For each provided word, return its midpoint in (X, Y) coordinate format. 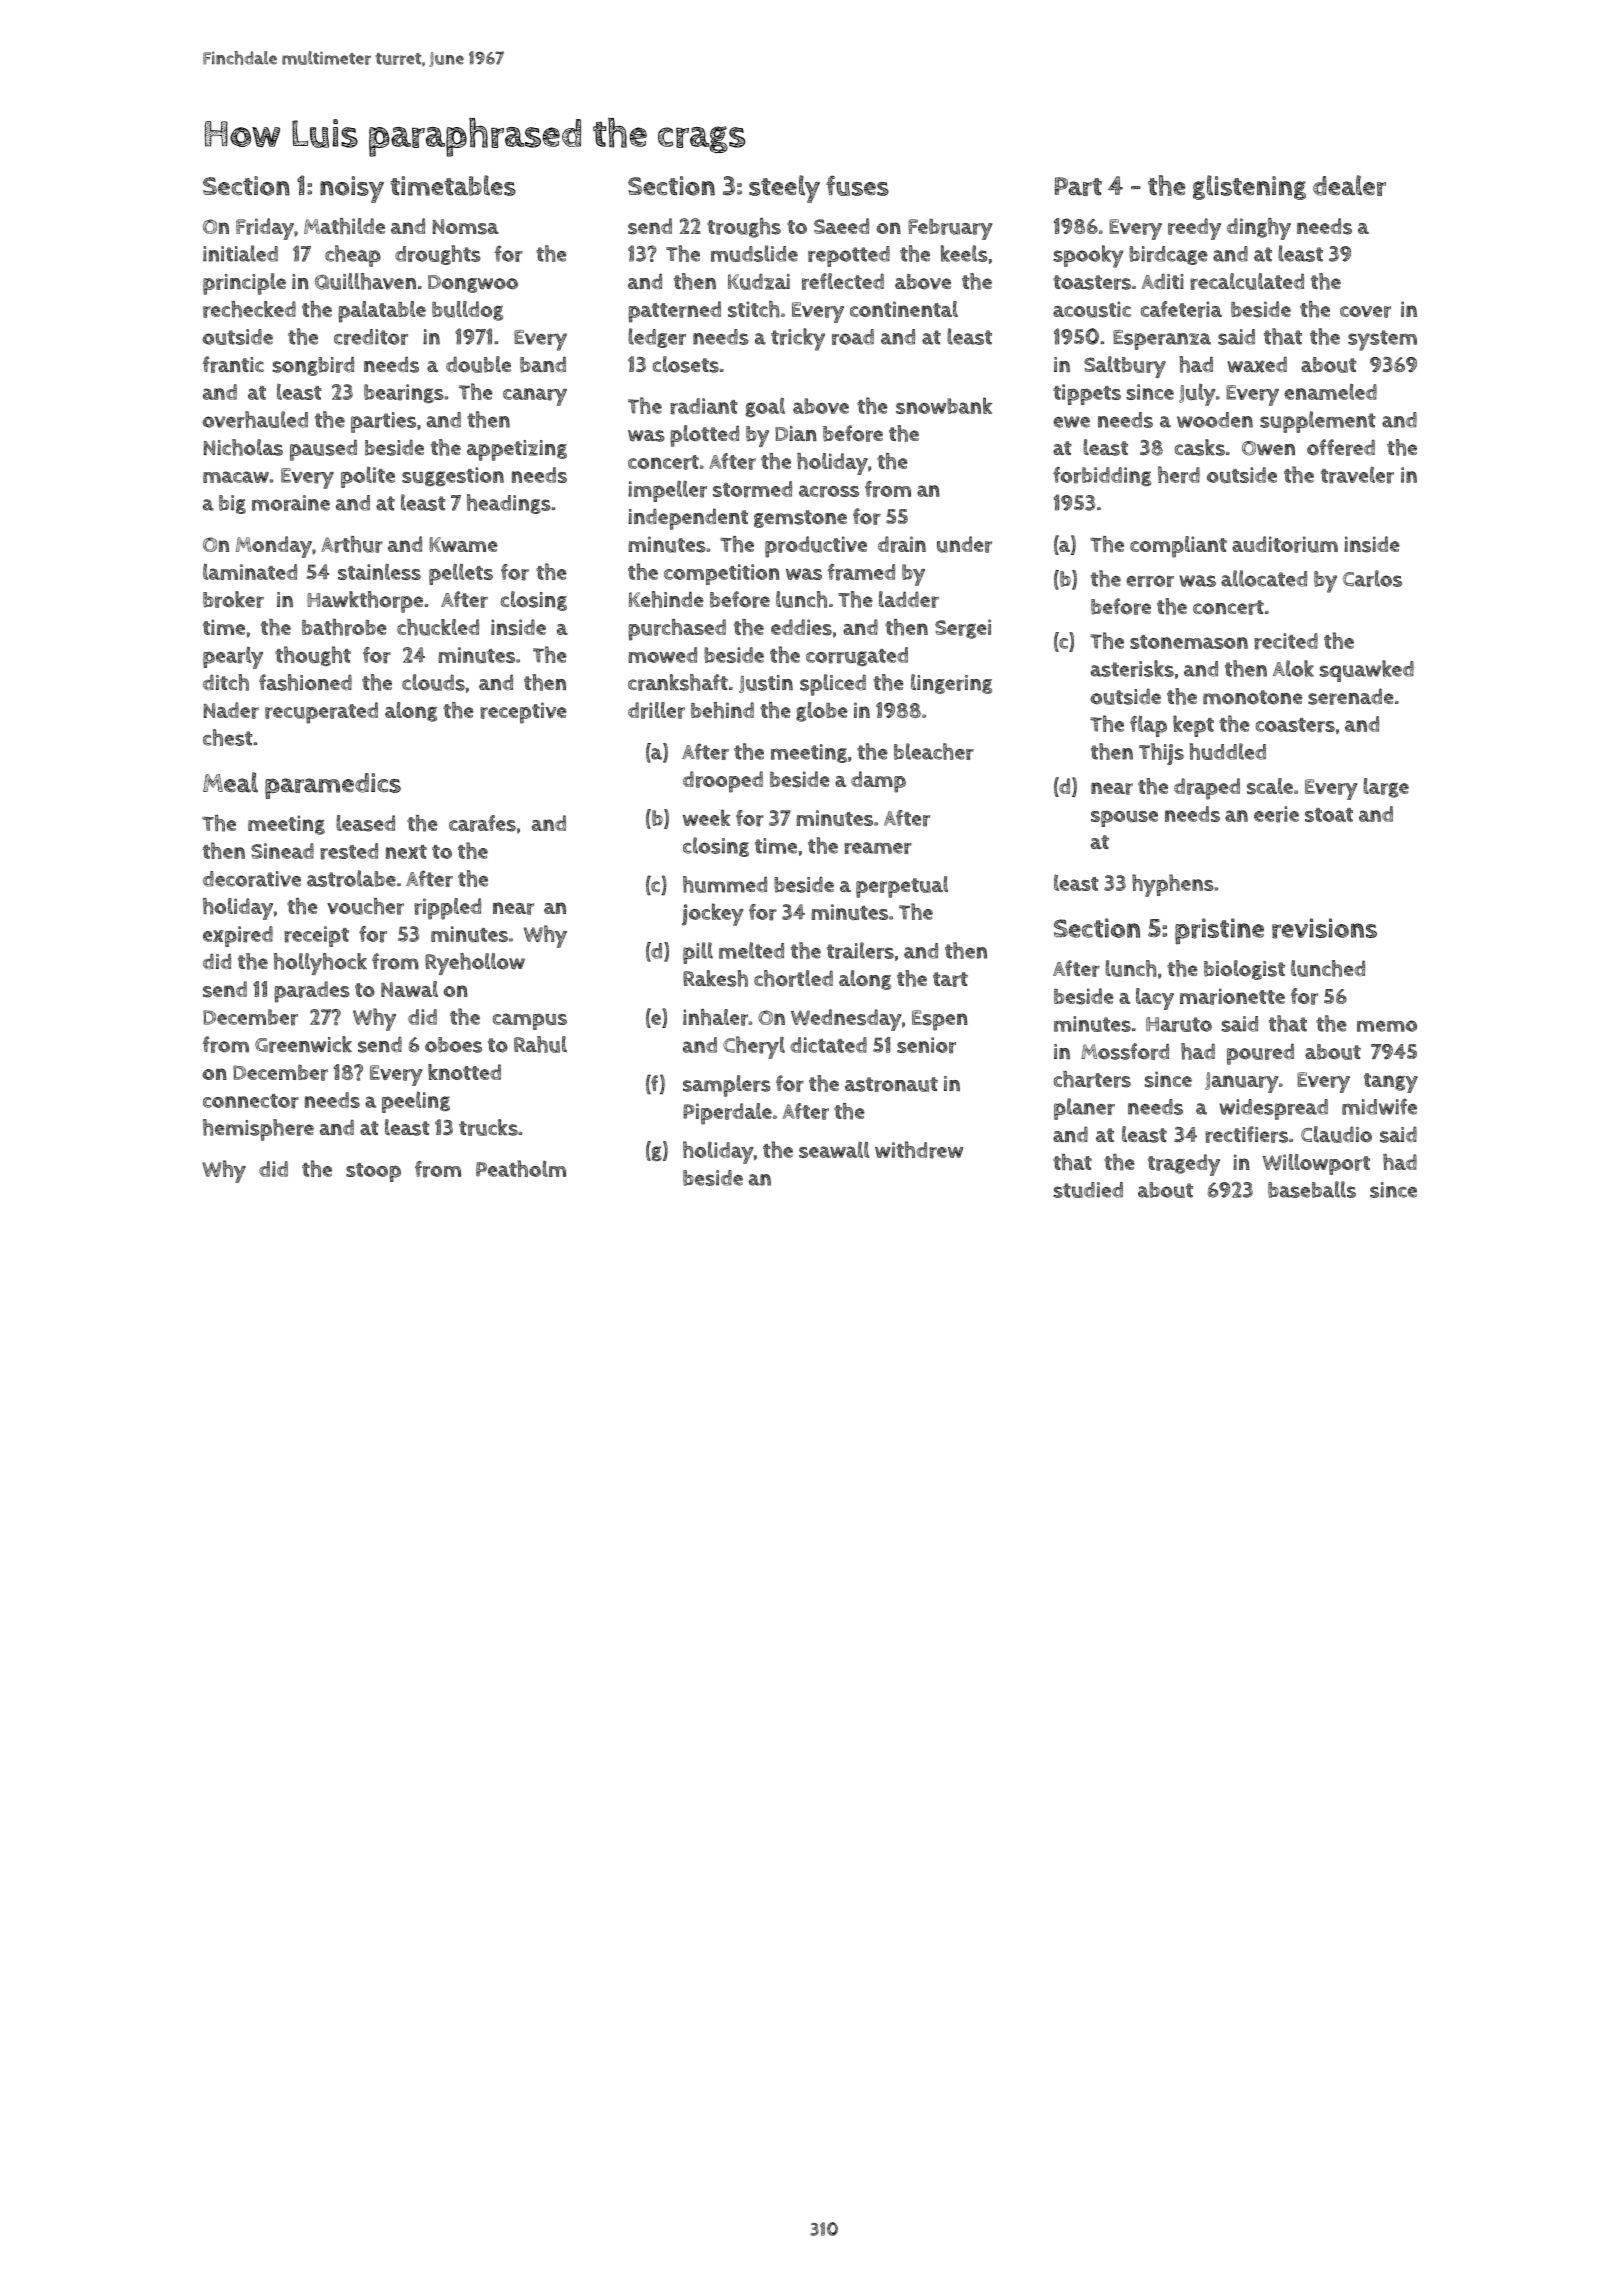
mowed (662, 655)
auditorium (1285, 544)
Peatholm (521, 1168)
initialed (240, 253)
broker (233, 599)
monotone (1253, 697)
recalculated (1247, 281)
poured (1260, 1054)
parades (312, 992)
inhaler (715, 1017)
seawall (834, 1149)
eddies (801, 627)
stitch (753, 309)
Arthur (352, 544)
